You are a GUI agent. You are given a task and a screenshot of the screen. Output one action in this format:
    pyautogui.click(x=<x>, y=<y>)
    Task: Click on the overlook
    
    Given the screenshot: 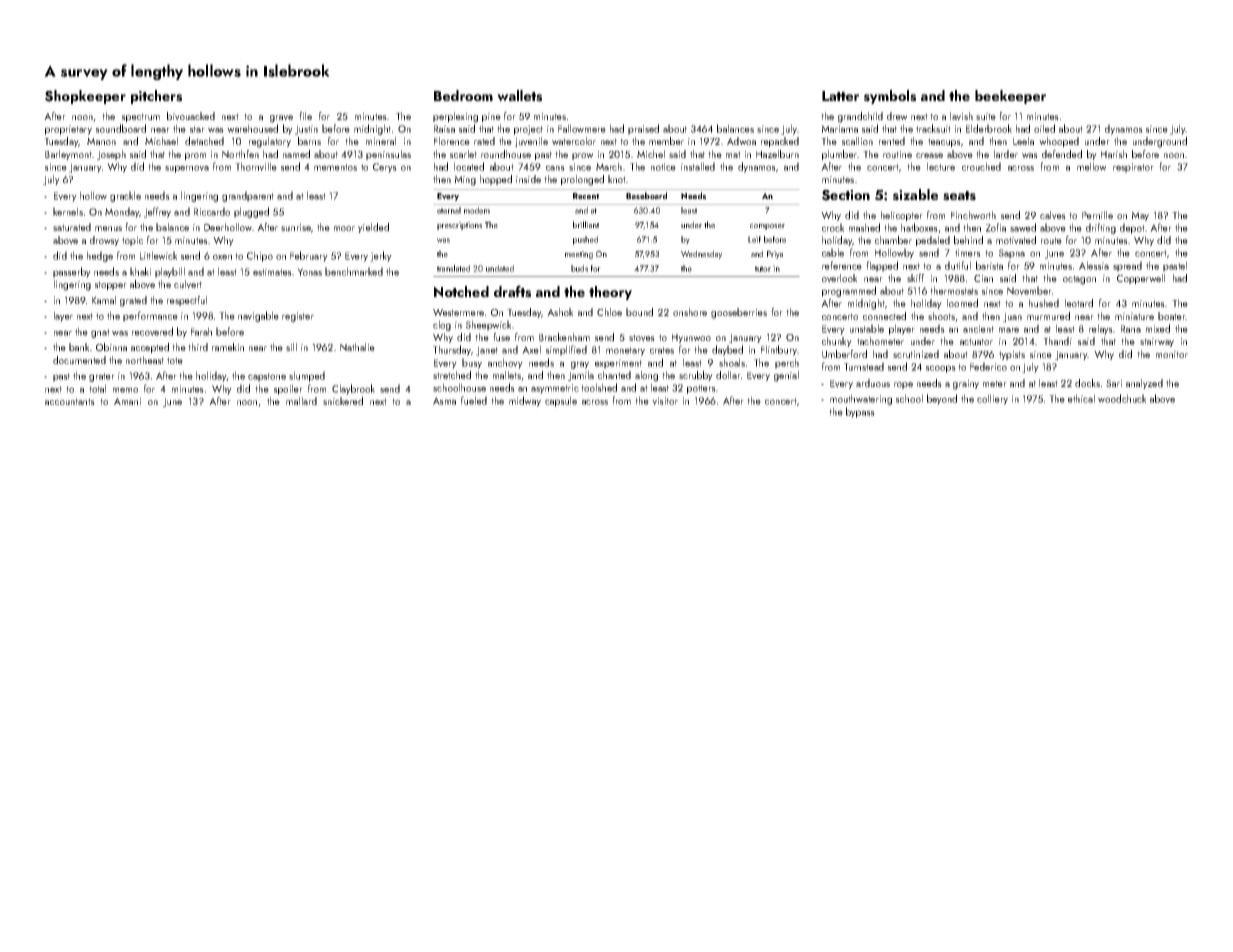 What is the action you would take?
    pyautogui.click(x=839, y=278)
